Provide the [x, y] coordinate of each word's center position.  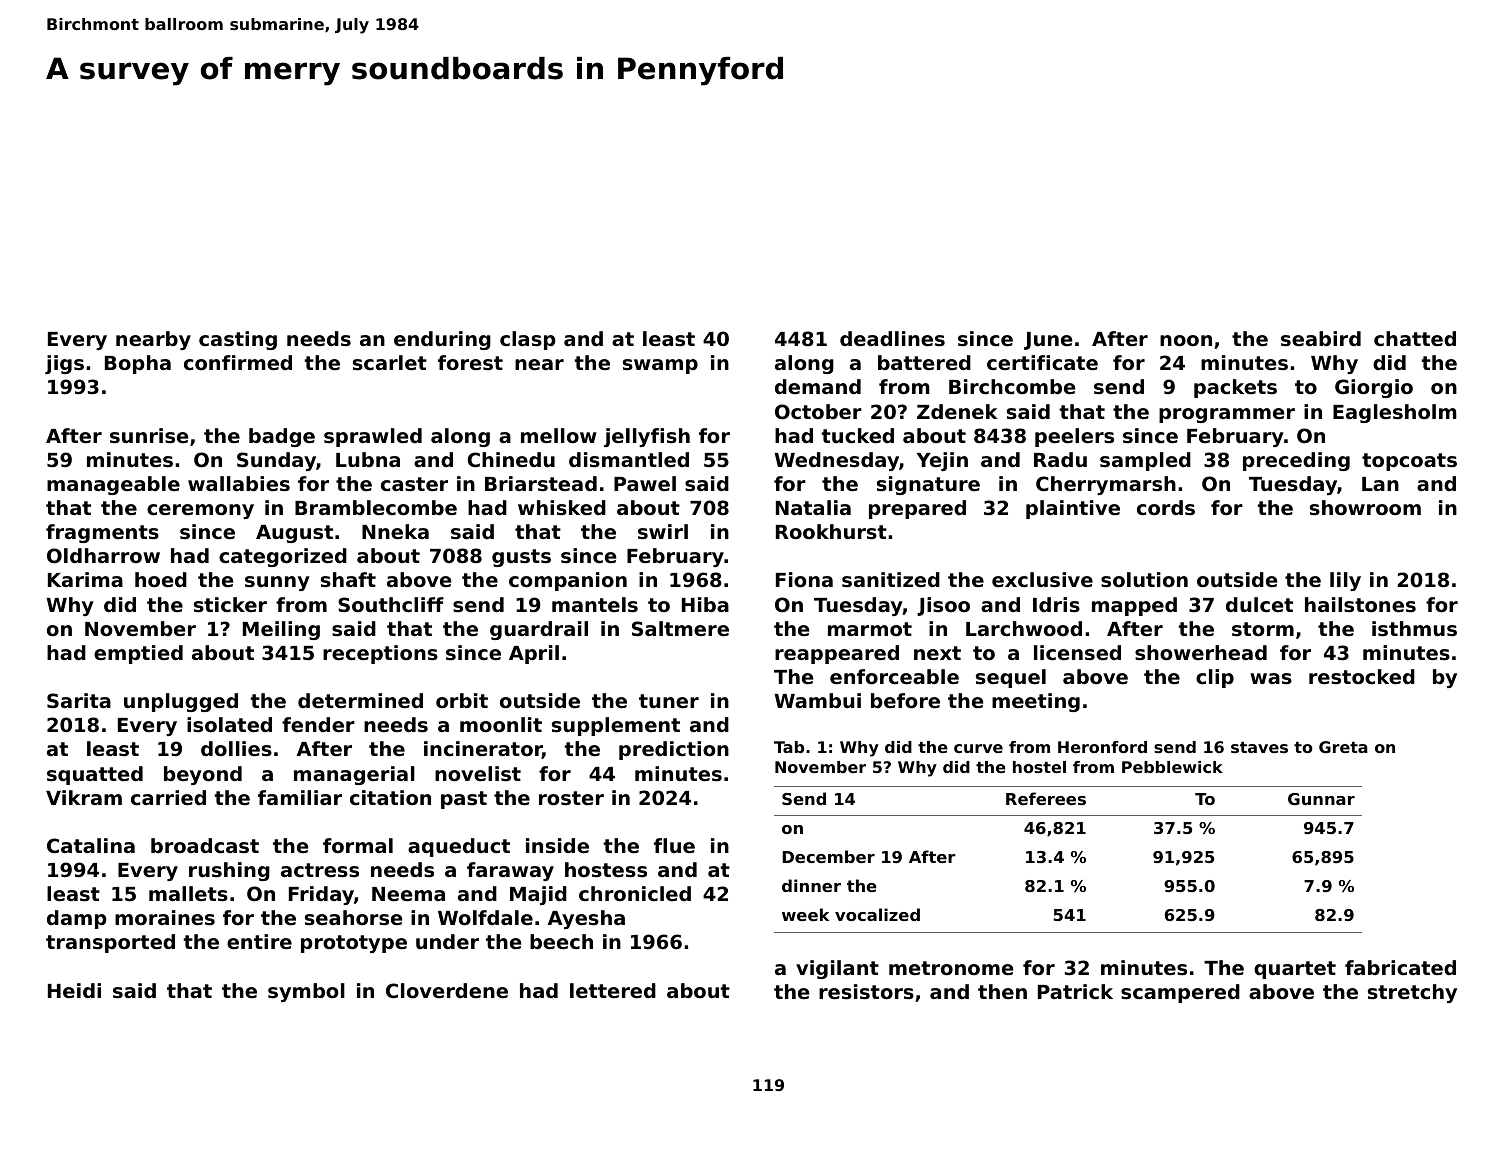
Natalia [813, 507]
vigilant [837, 969]
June [1048, 341]
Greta [1343, 747]
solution [1144, 580]
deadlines [892, 338]
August [294, 534]
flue [674, 845]
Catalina [91, 845]
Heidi [74, 990]
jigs [64, 364]
